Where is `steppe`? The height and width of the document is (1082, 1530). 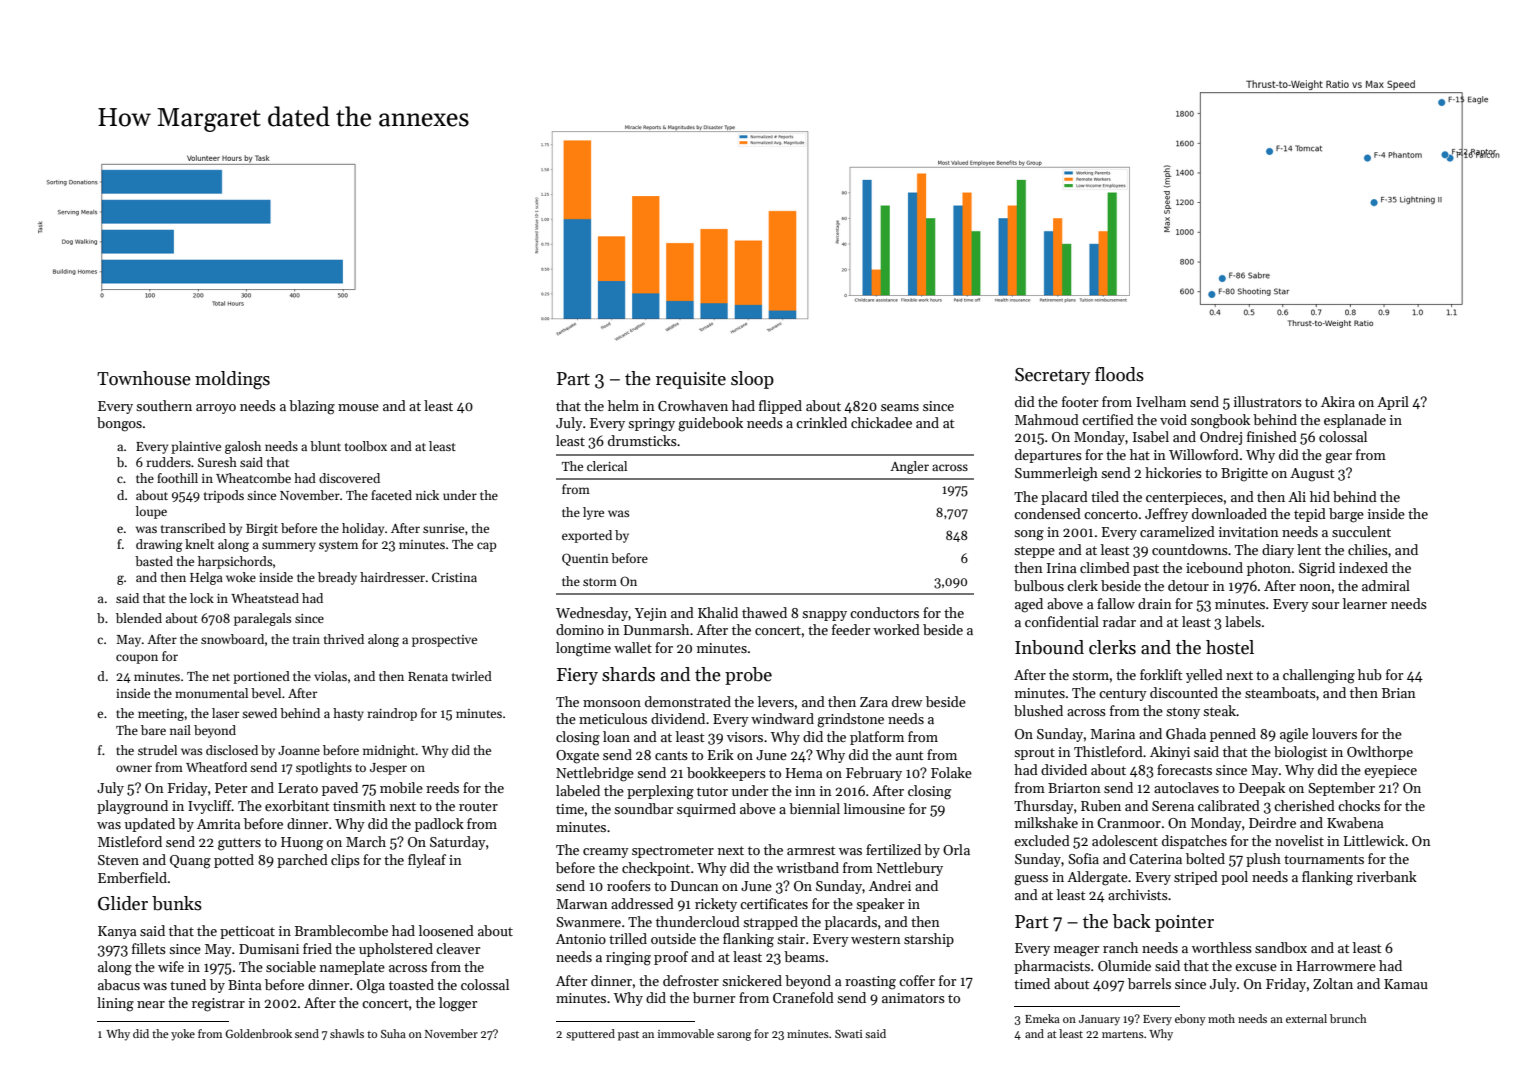
steppe is located at coordinates (1034, 552).
